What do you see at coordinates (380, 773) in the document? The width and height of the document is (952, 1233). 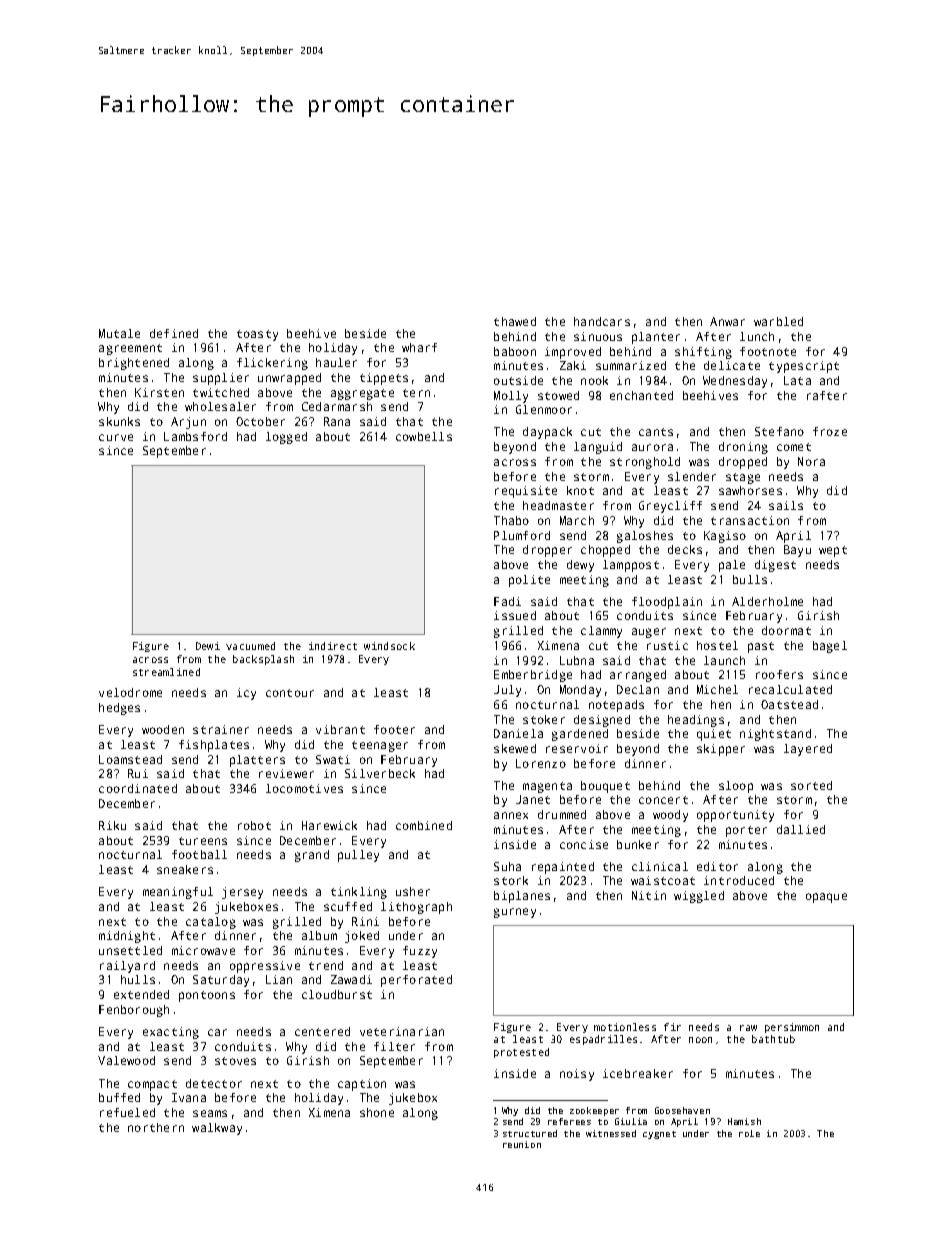 I see `Silverbeck` at bounding box center [380, 773].
